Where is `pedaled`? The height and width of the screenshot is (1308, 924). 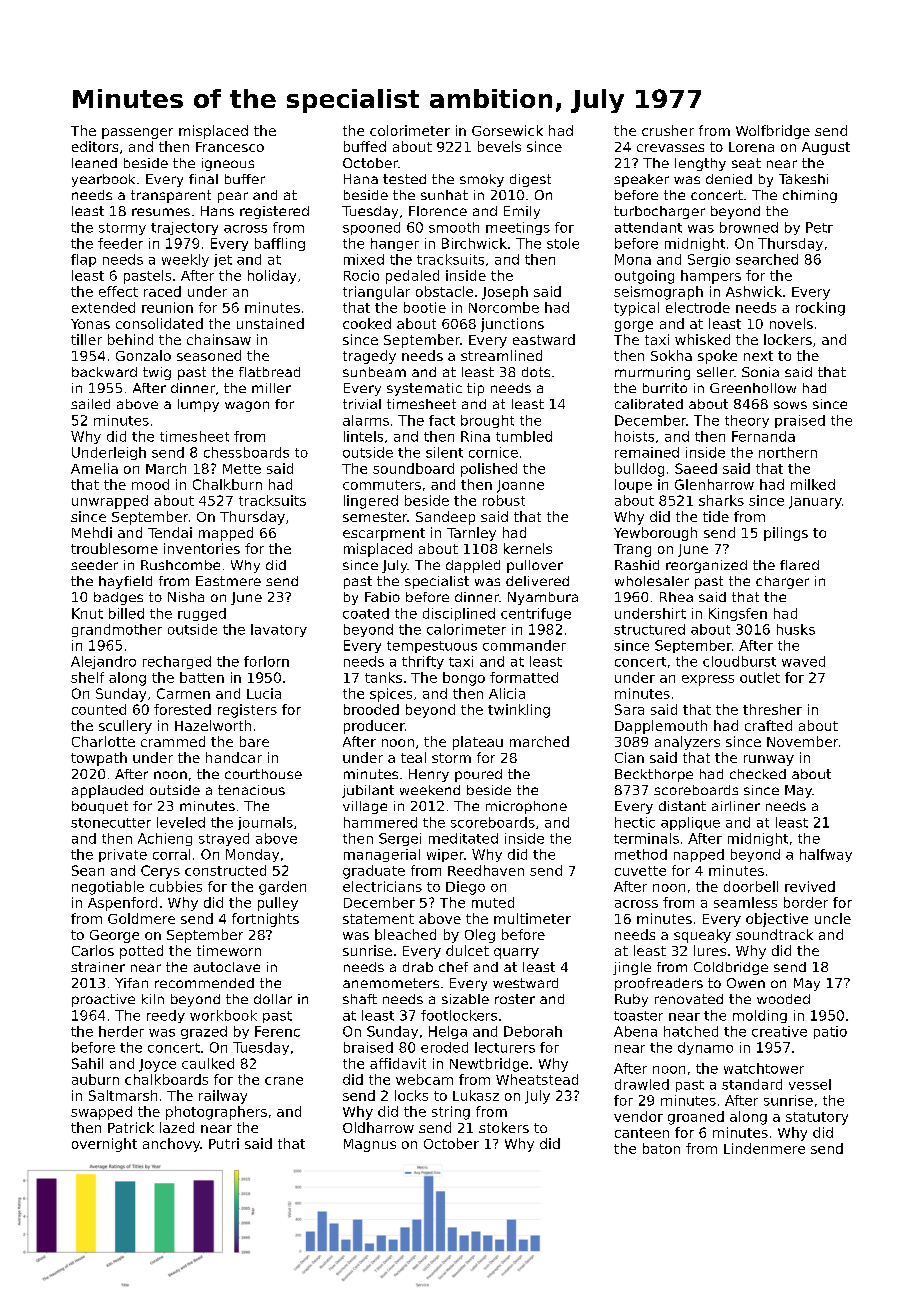
pedaled is located at coordinates (412, 277).
